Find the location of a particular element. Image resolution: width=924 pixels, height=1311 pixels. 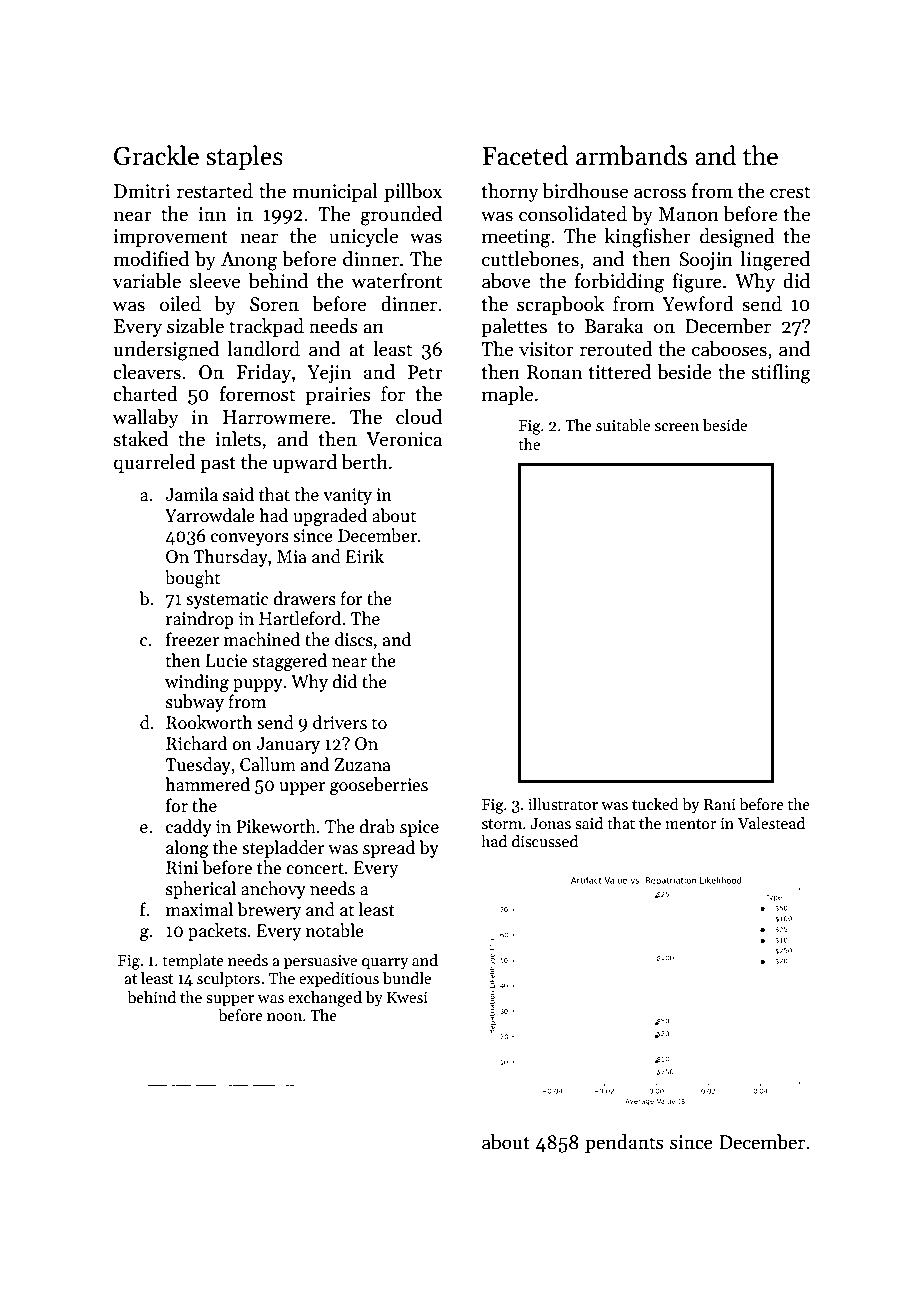

Petr is located at coordinates (425, 372).
